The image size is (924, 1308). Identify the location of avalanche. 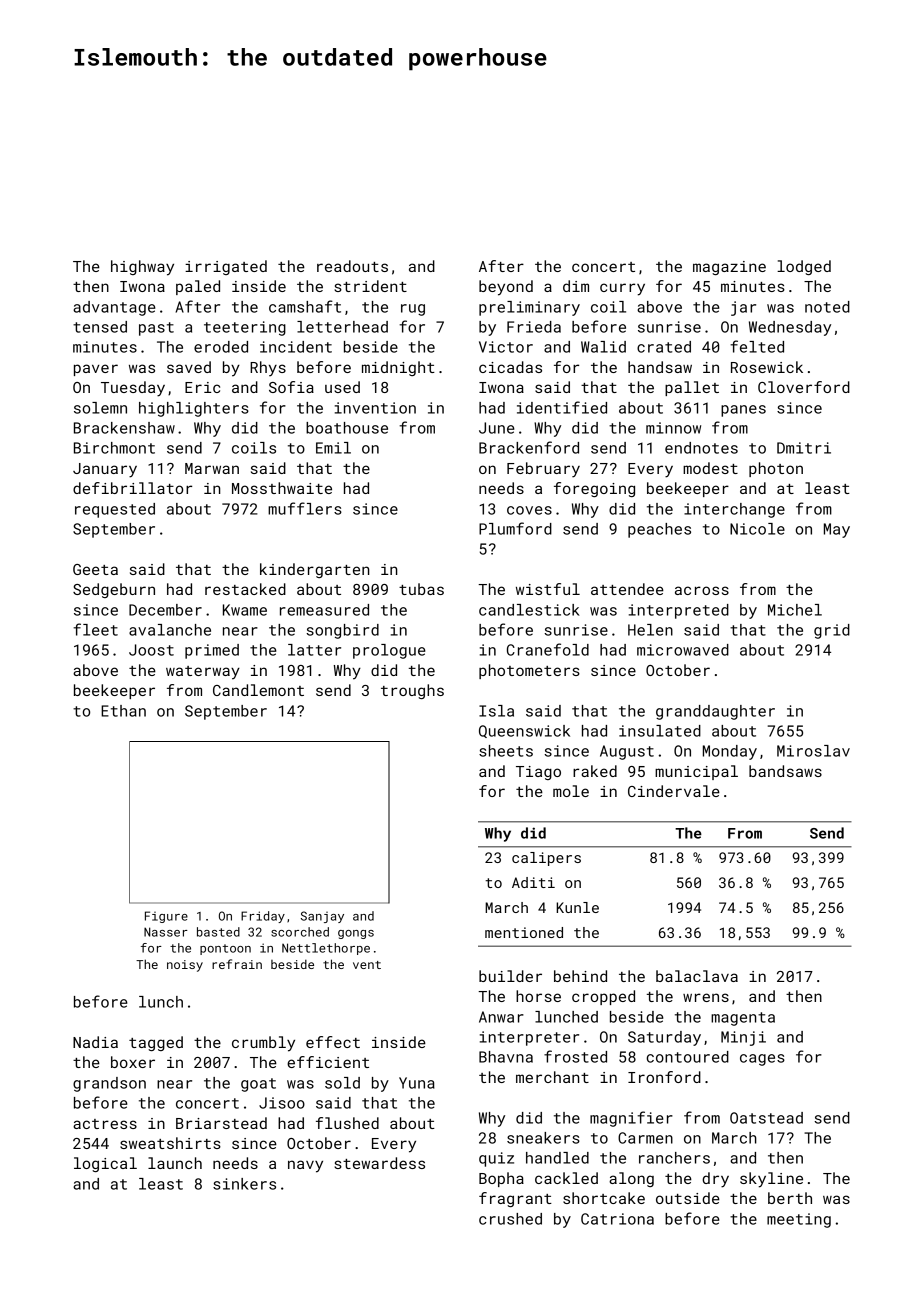
(170, 630).
